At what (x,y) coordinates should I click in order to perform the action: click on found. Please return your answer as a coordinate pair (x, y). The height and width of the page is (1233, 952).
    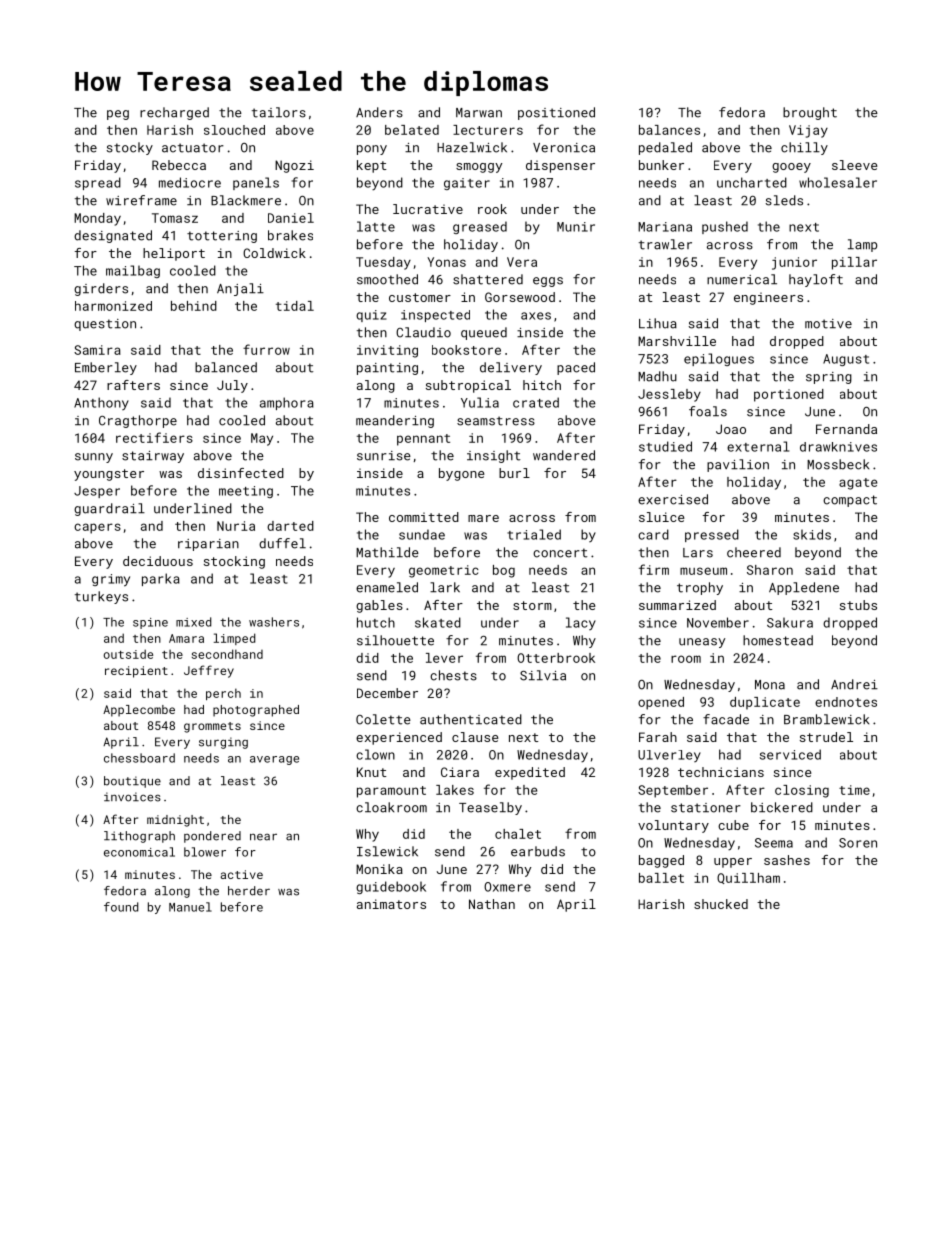
    Looking at the image, I should click on (121, 907).
